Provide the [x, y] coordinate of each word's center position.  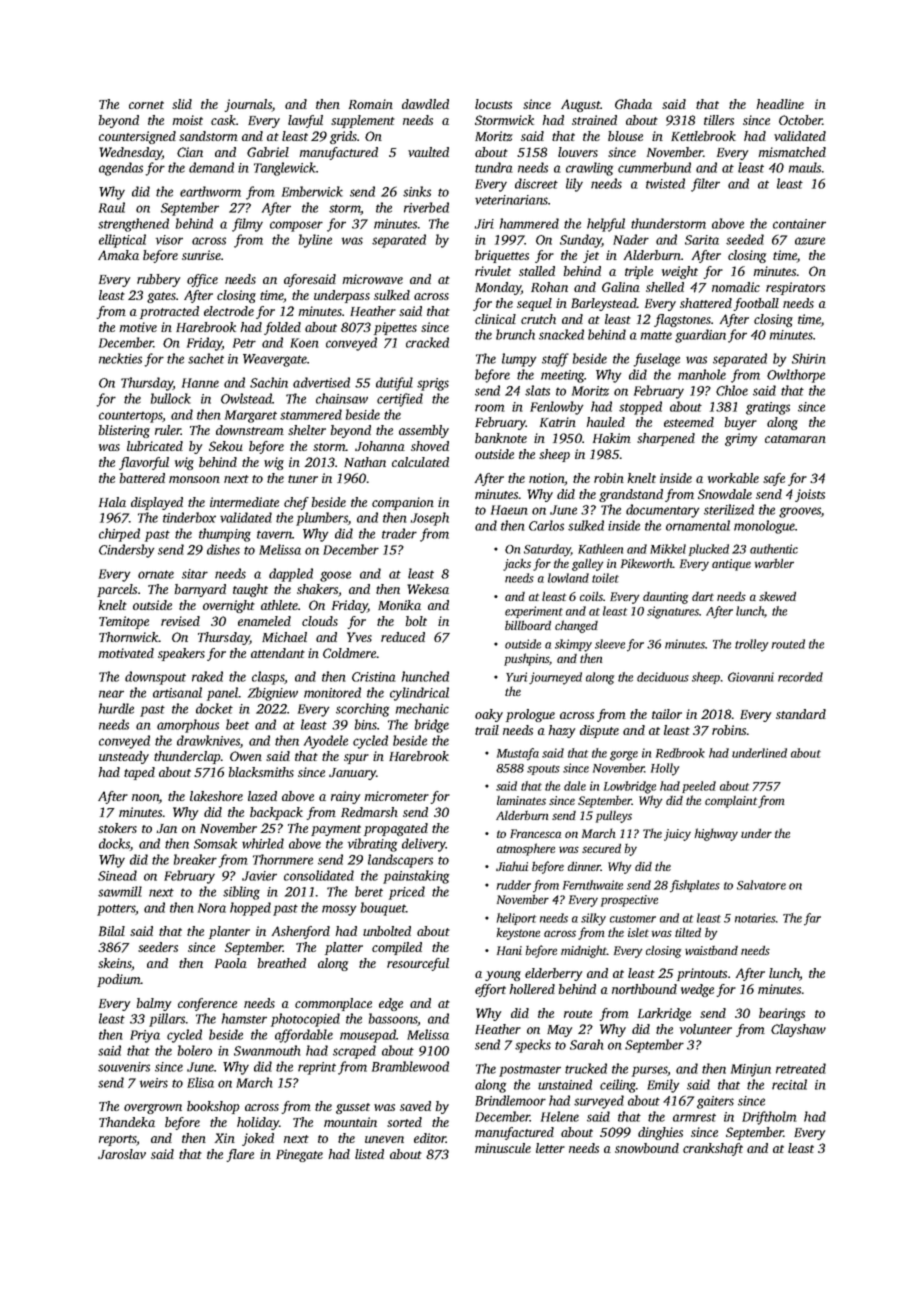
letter [550, 1148]
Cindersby [126, 551]
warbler [774, 563]
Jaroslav [122, 1154]
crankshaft [713, 1149]
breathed [282, 963]
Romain [371, 104]
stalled [537, 271]
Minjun [751, 1070]
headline [780, 104]
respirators [795, 288]
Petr [244, 343]
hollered [532, 989]
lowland [568, 578]
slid [182, 104]
